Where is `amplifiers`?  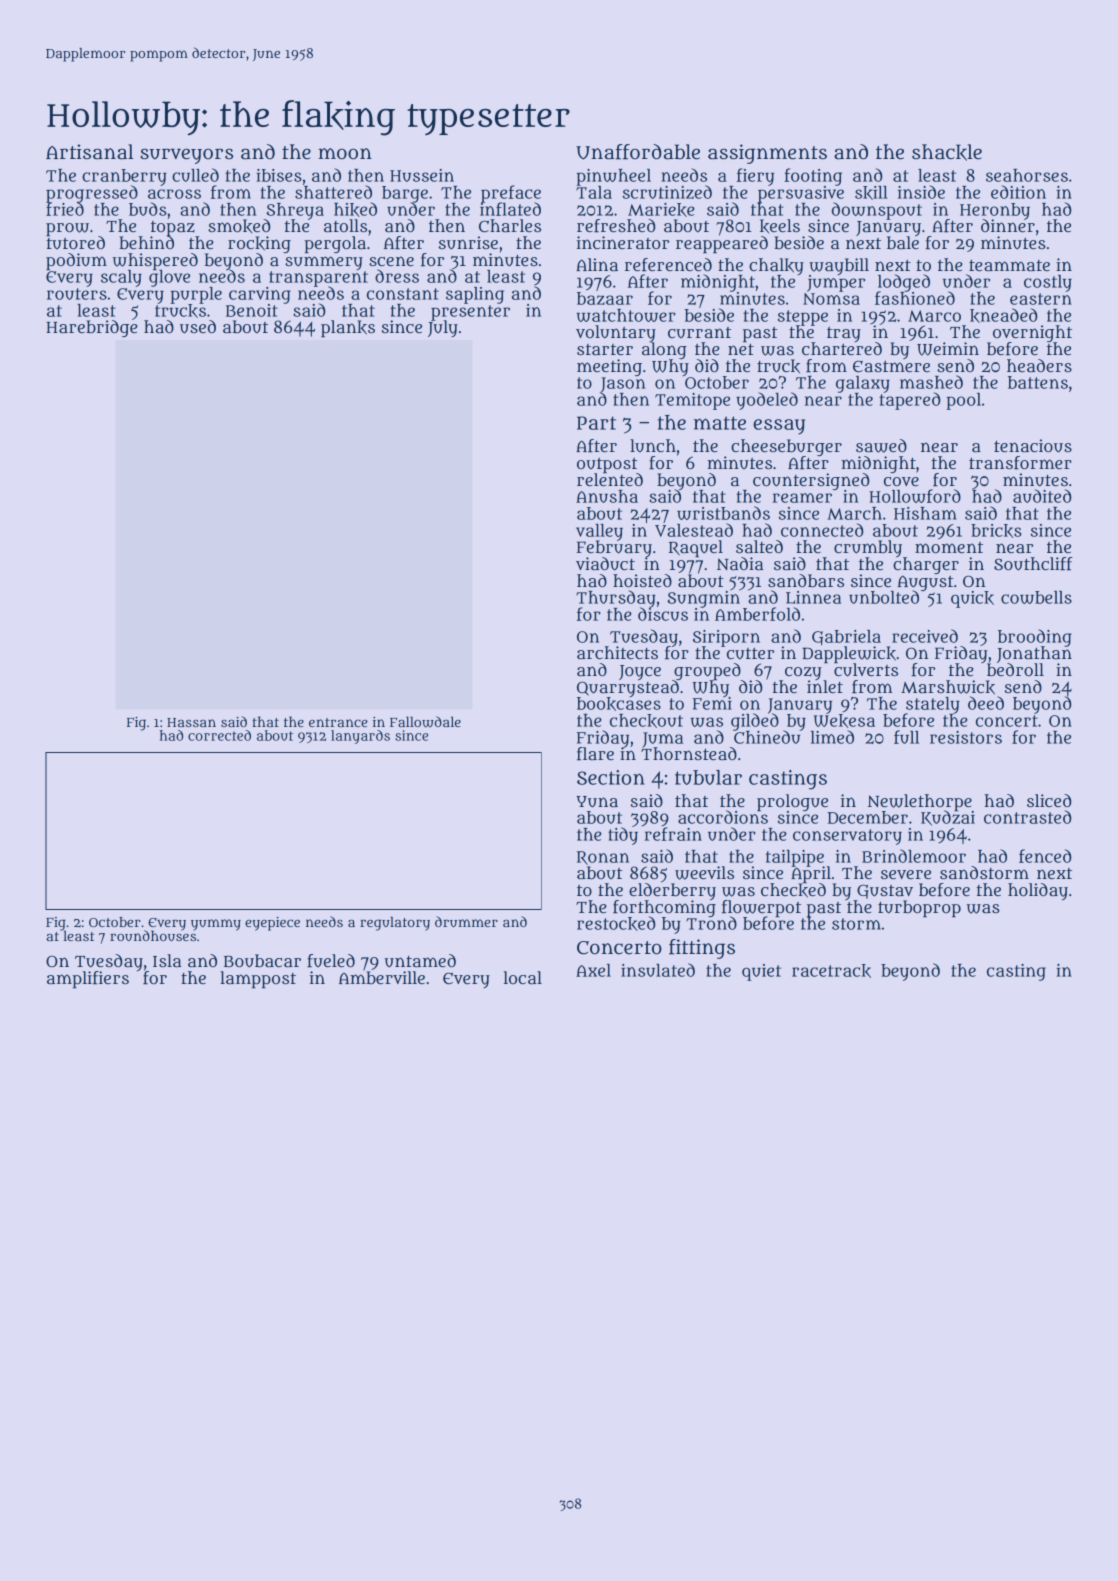
amplifiers is located at coordinates (88, 979).
